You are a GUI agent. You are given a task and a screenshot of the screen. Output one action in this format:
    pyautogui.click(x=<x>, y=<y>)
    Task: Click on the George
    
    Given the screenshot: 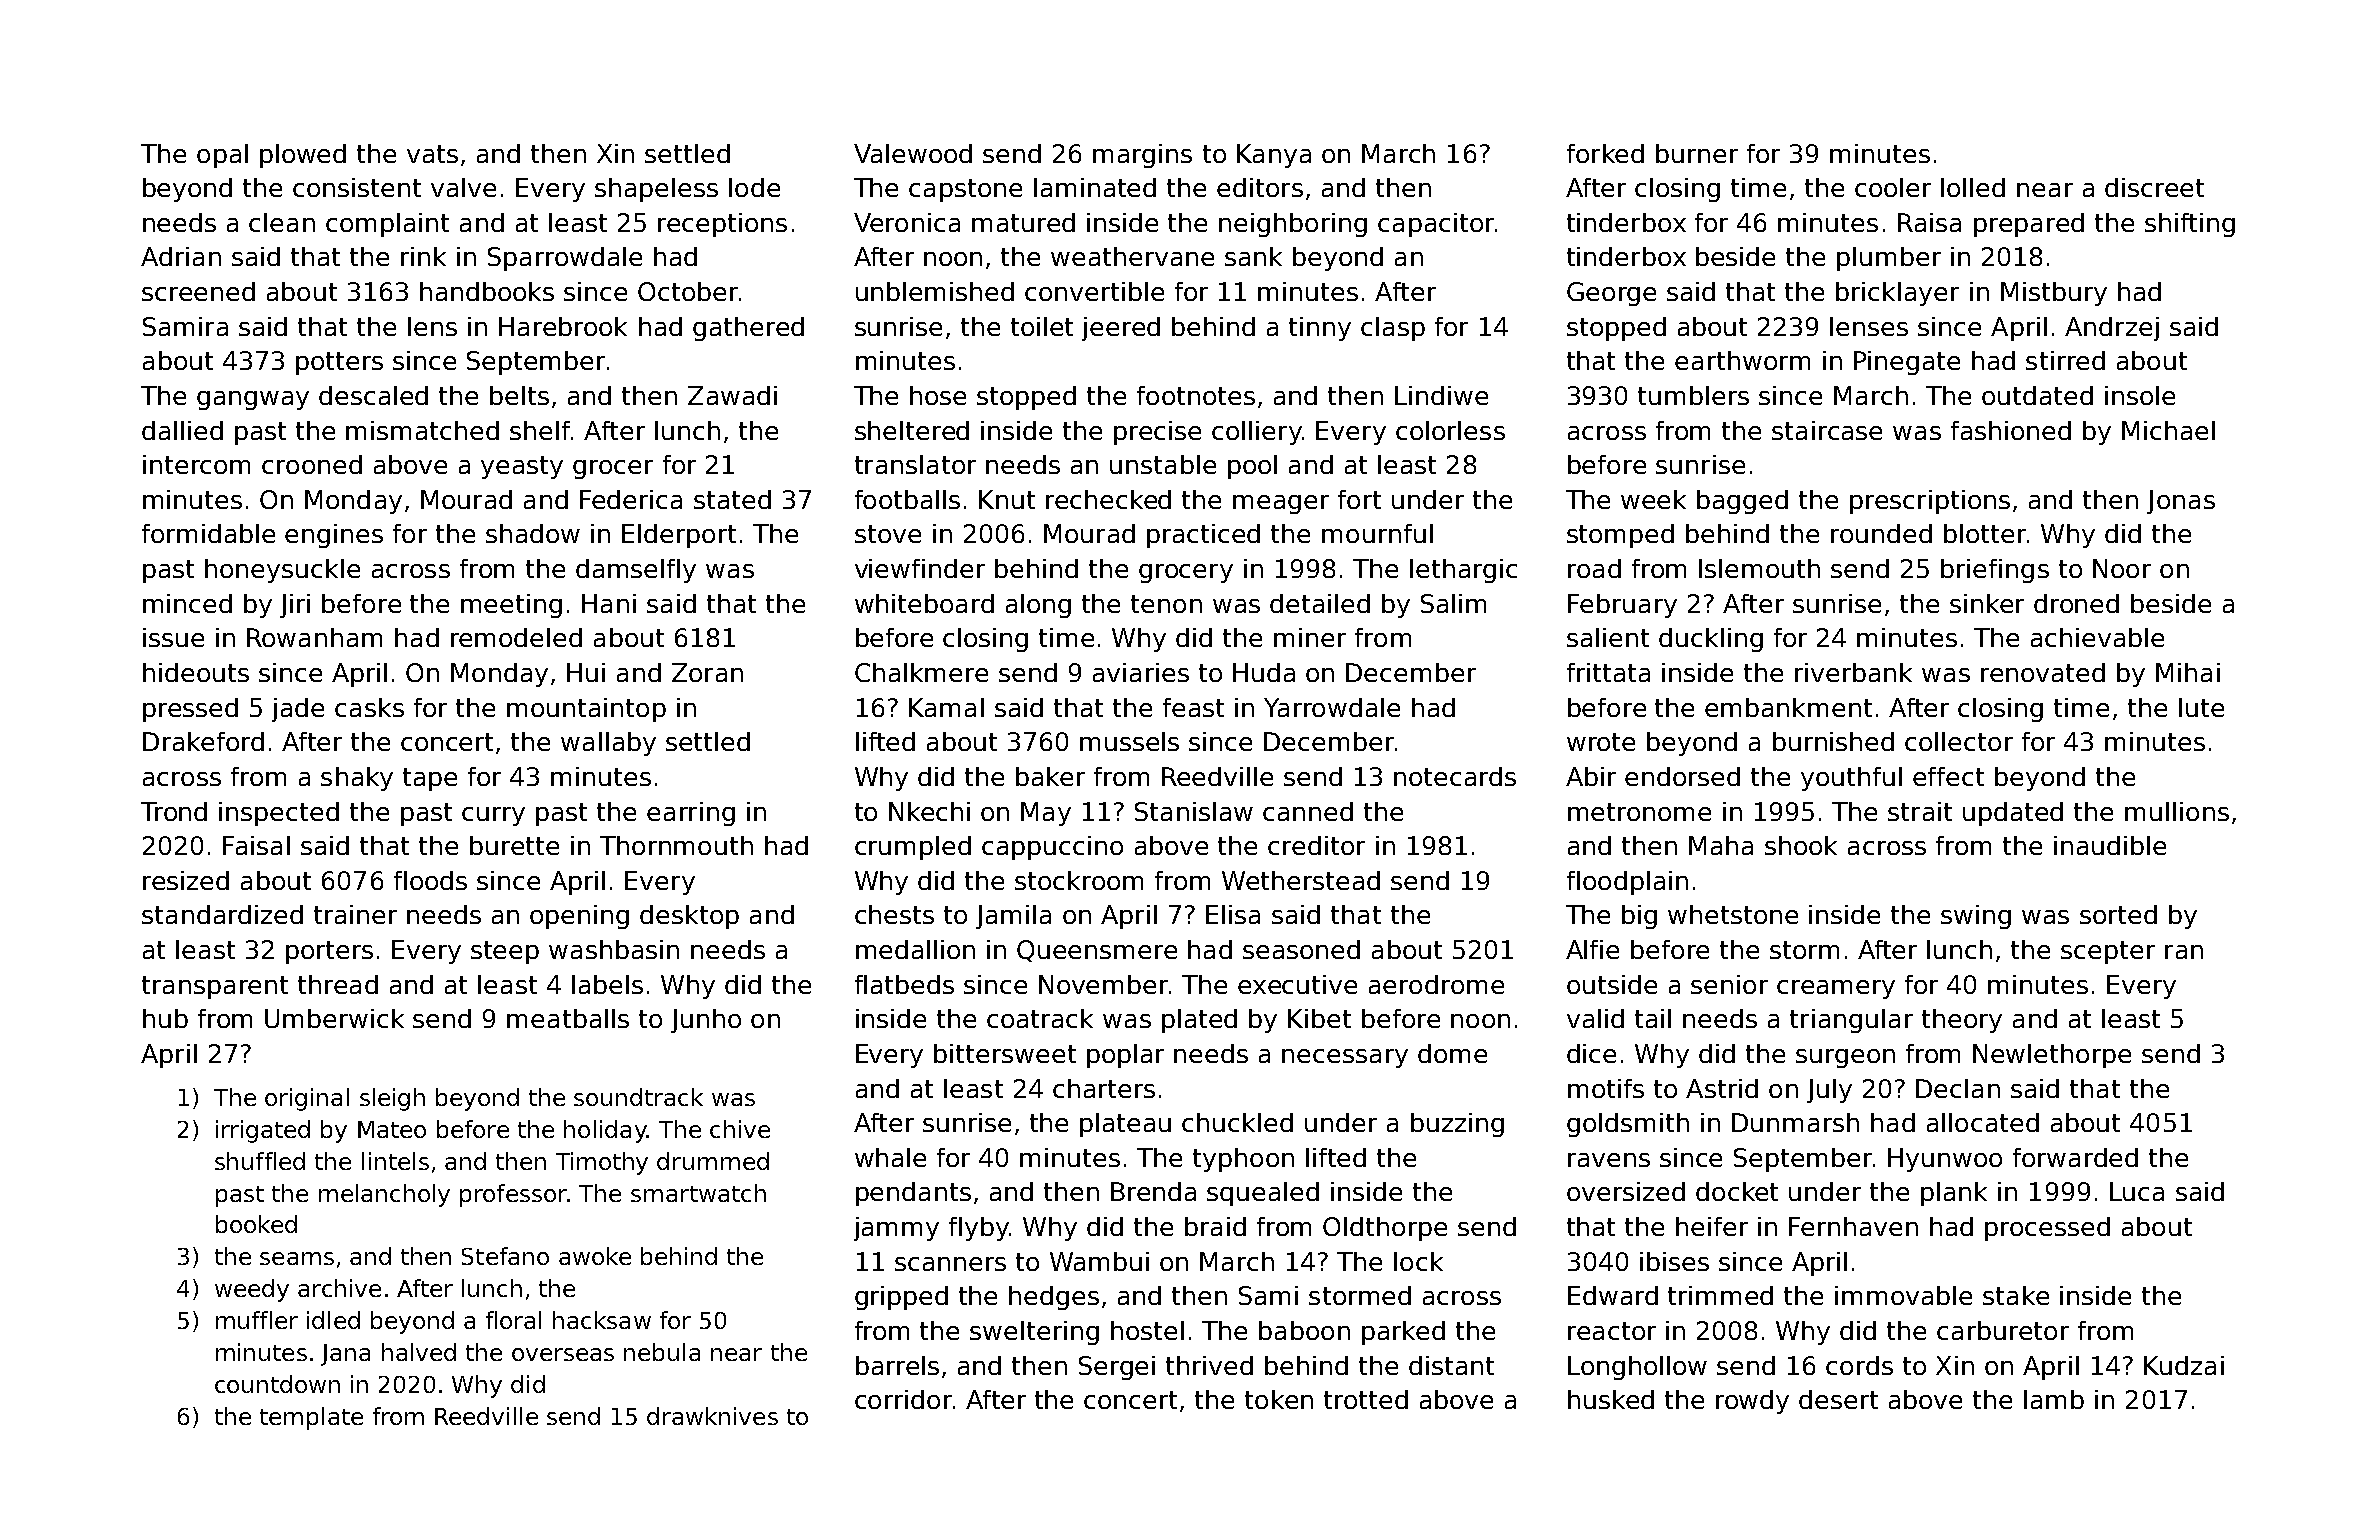 What is the action you would take?
    pyautogui.click(x=1611, y=294)
